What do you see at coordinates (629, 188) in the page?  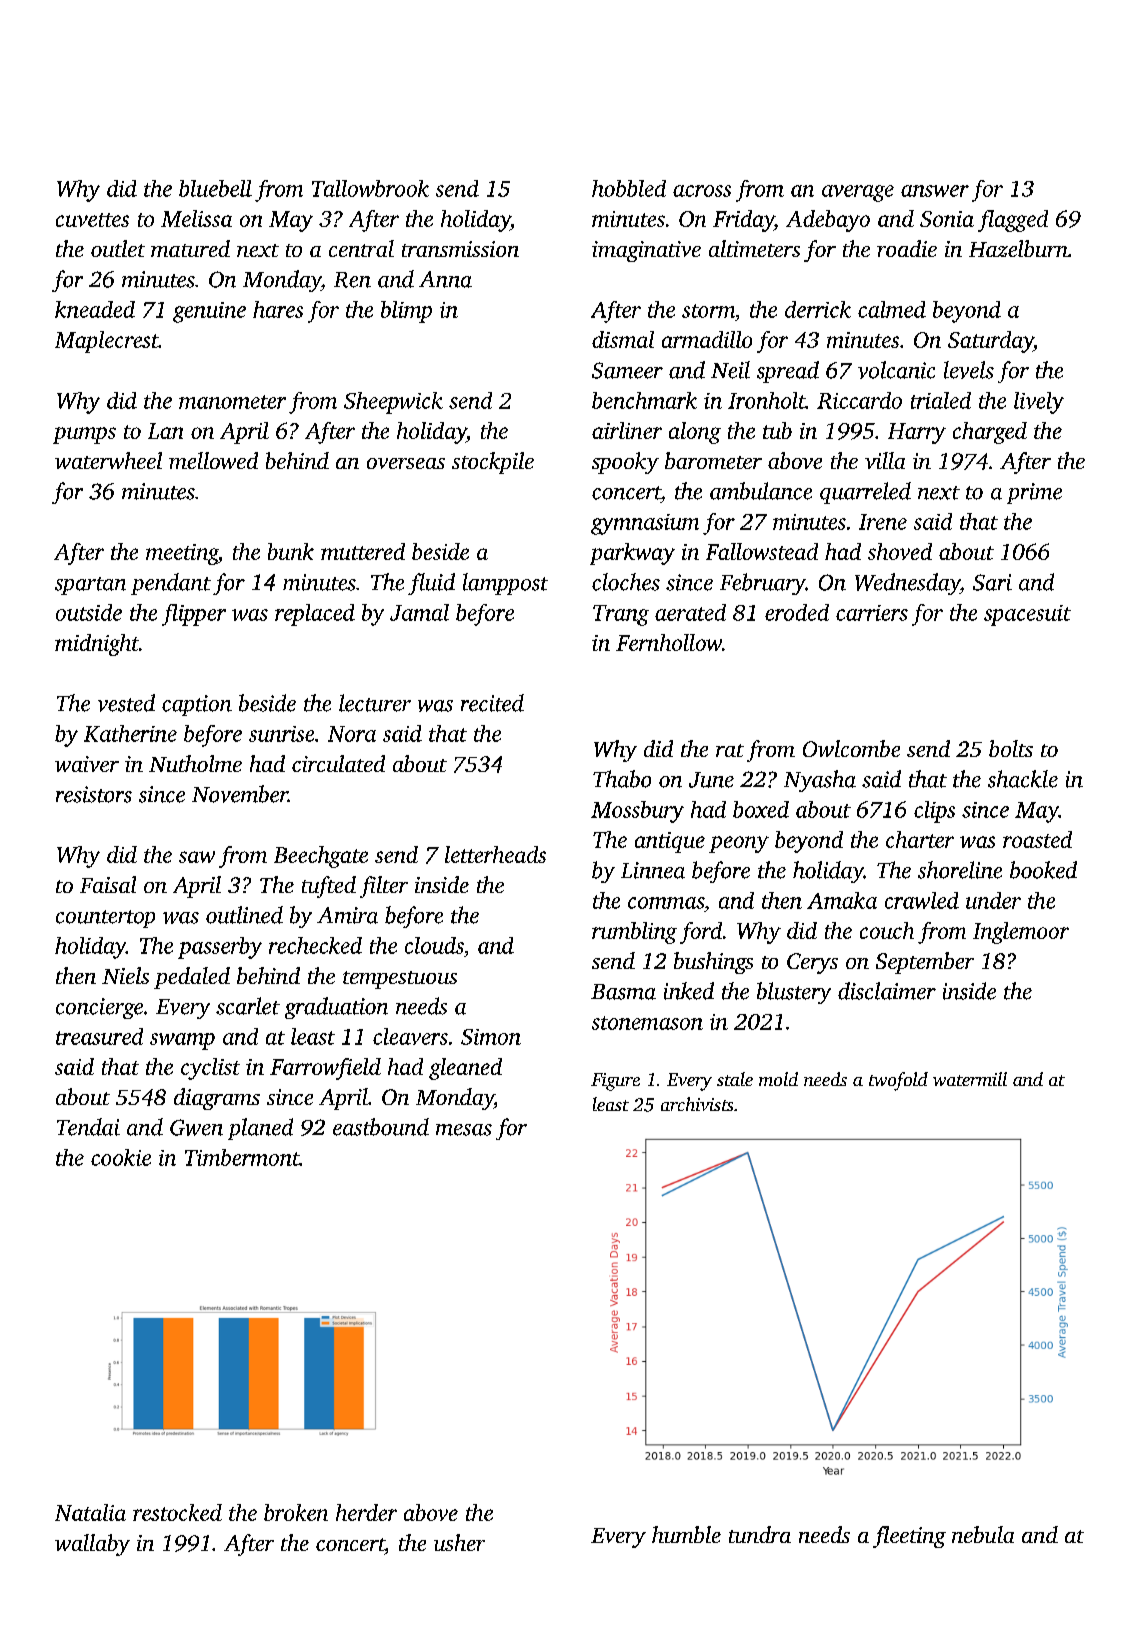 I see `hobbled` at bounding box center [629, 188].
